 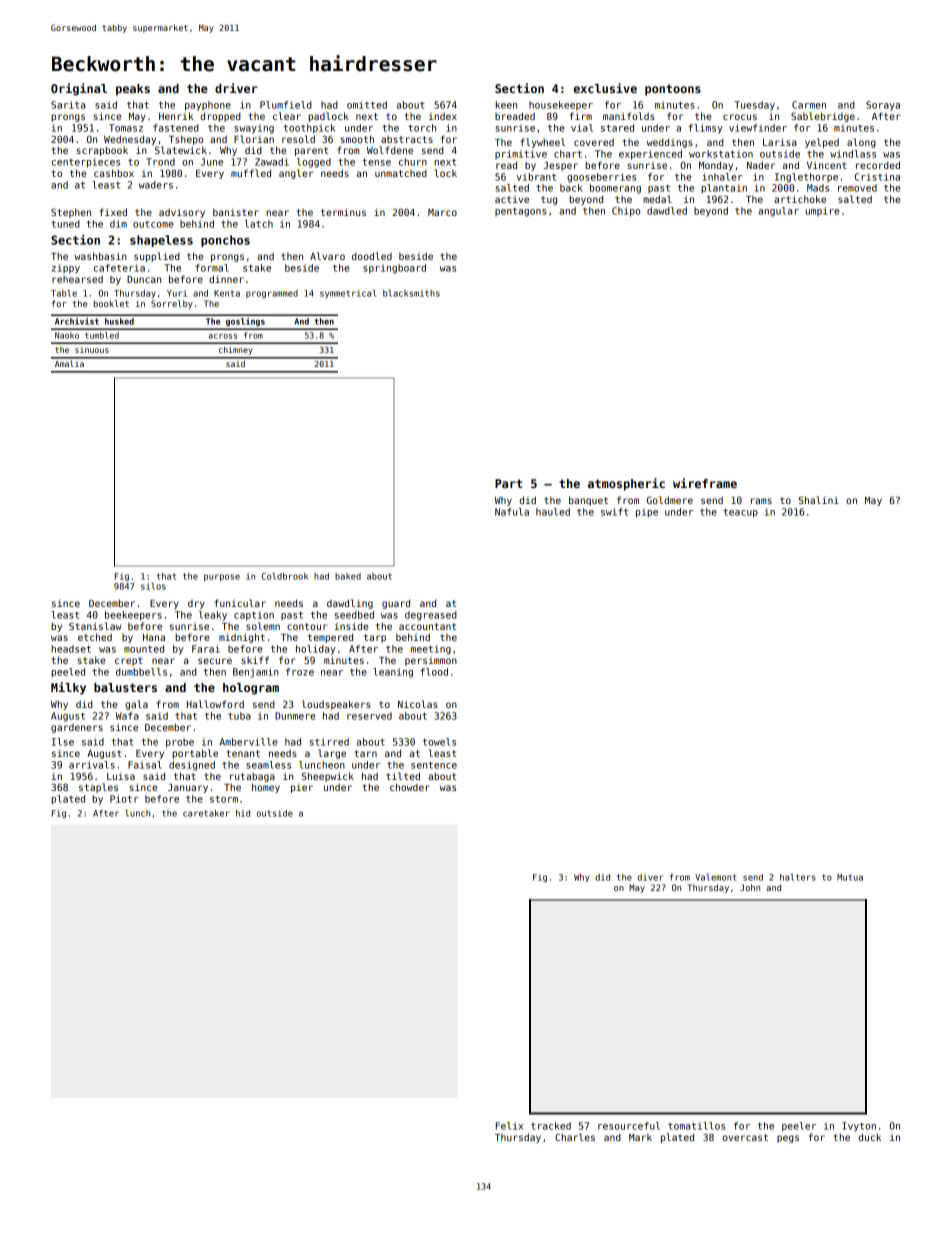 I want to click on hid, so click(x=243, y=813).
